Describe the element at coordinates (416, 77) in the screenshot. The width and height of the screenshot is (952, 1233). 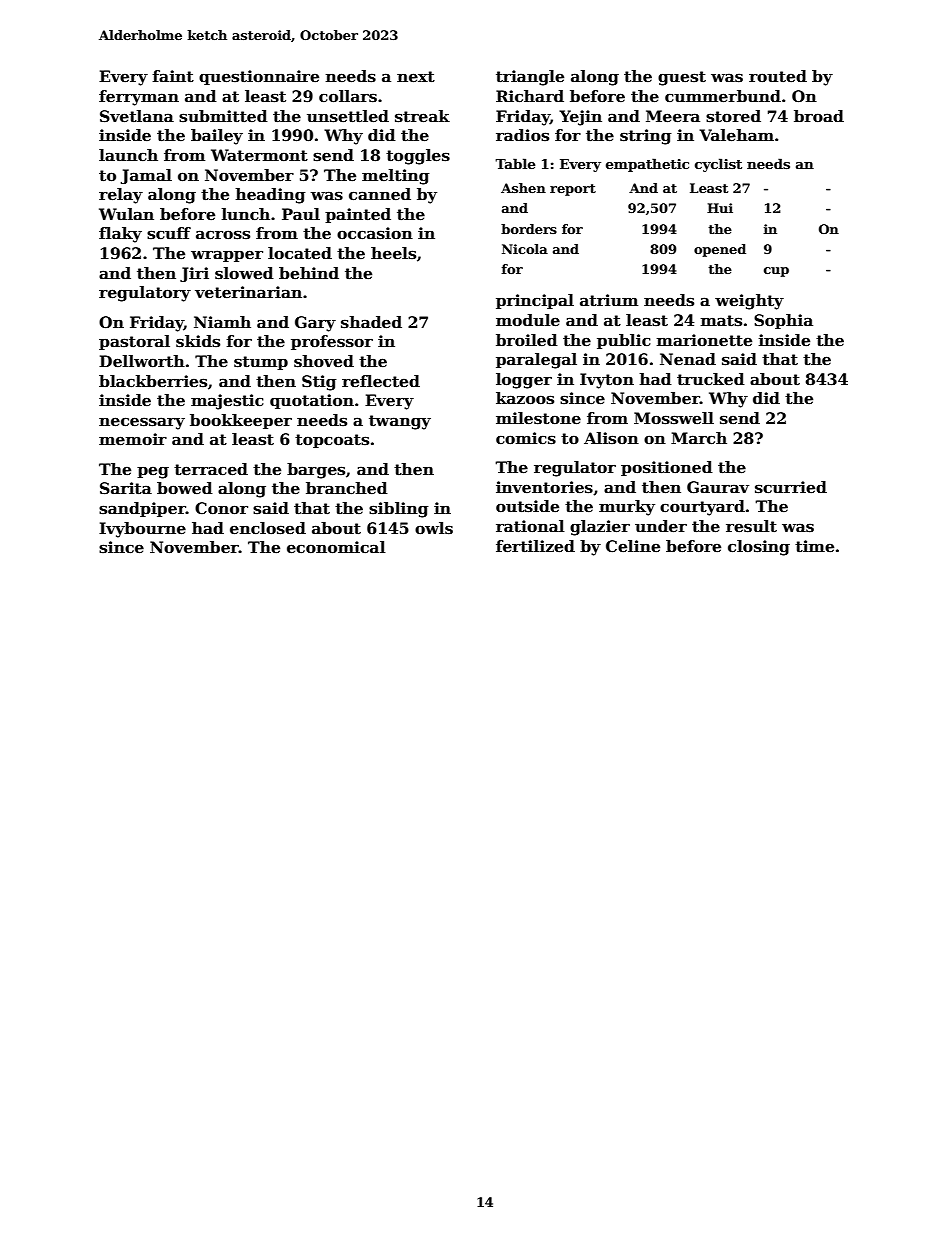
I see `next` at that location.
